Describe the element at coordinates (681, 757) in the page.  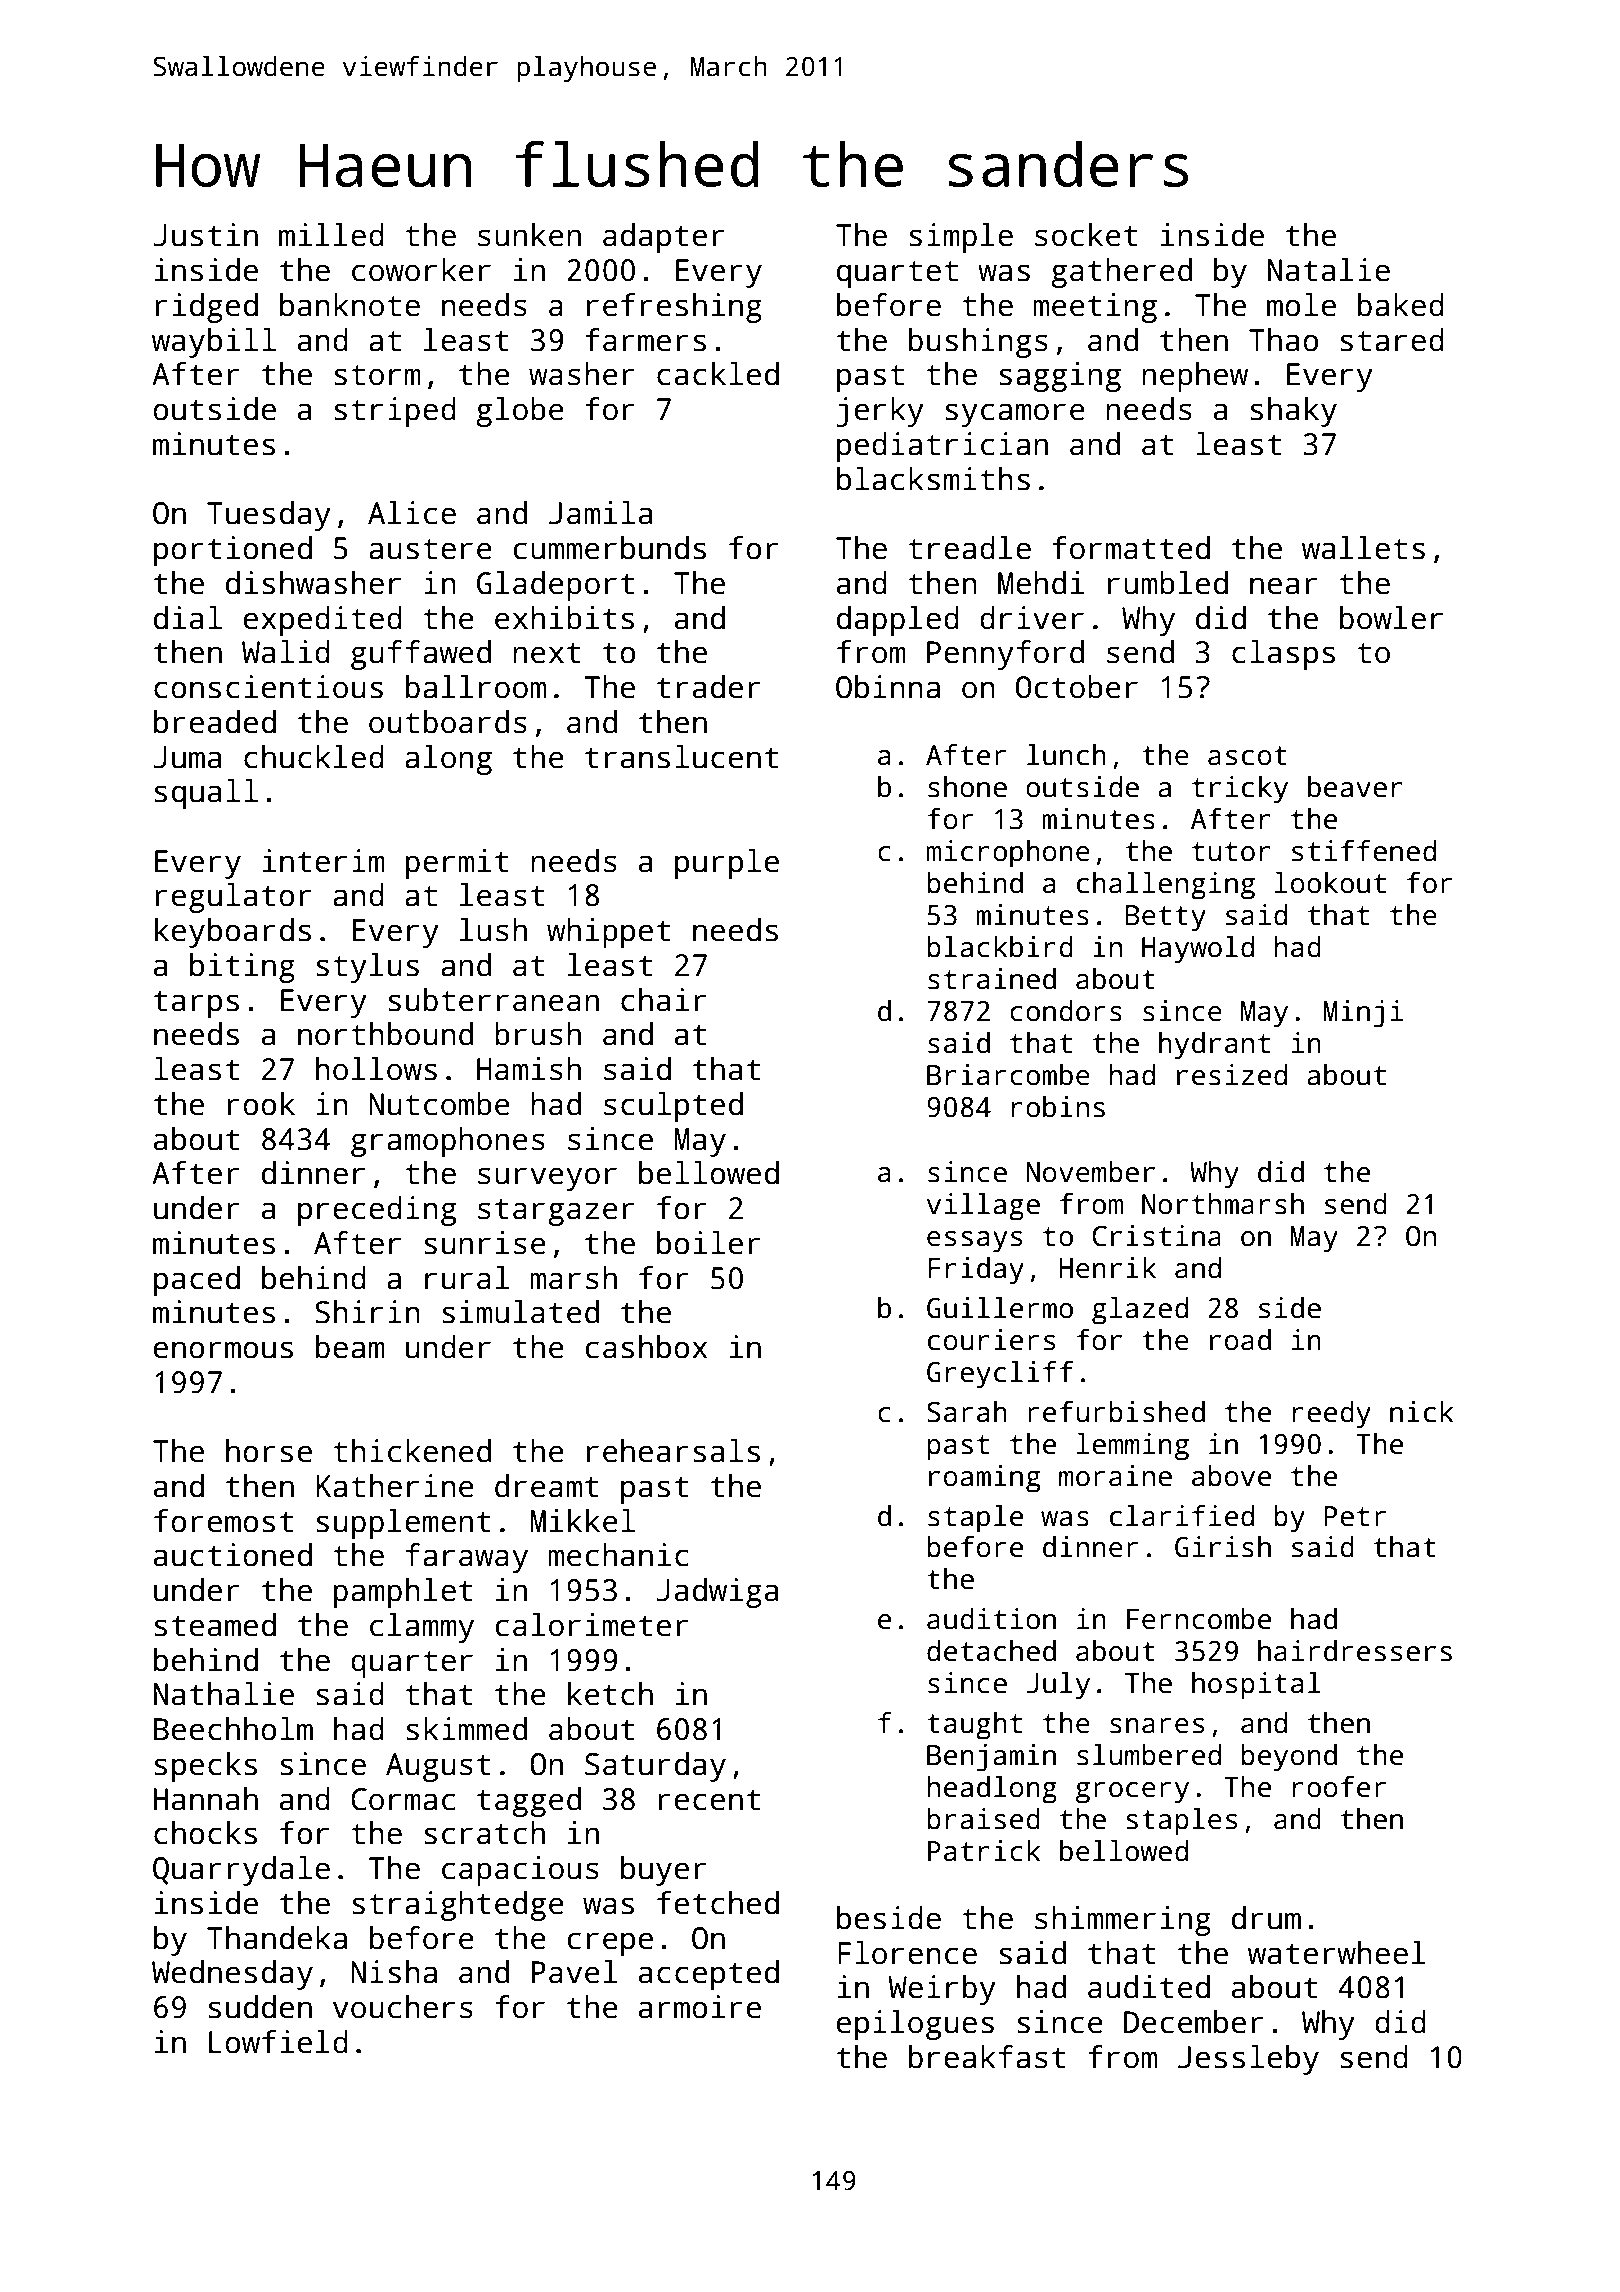
I see `translucent` at that location.
